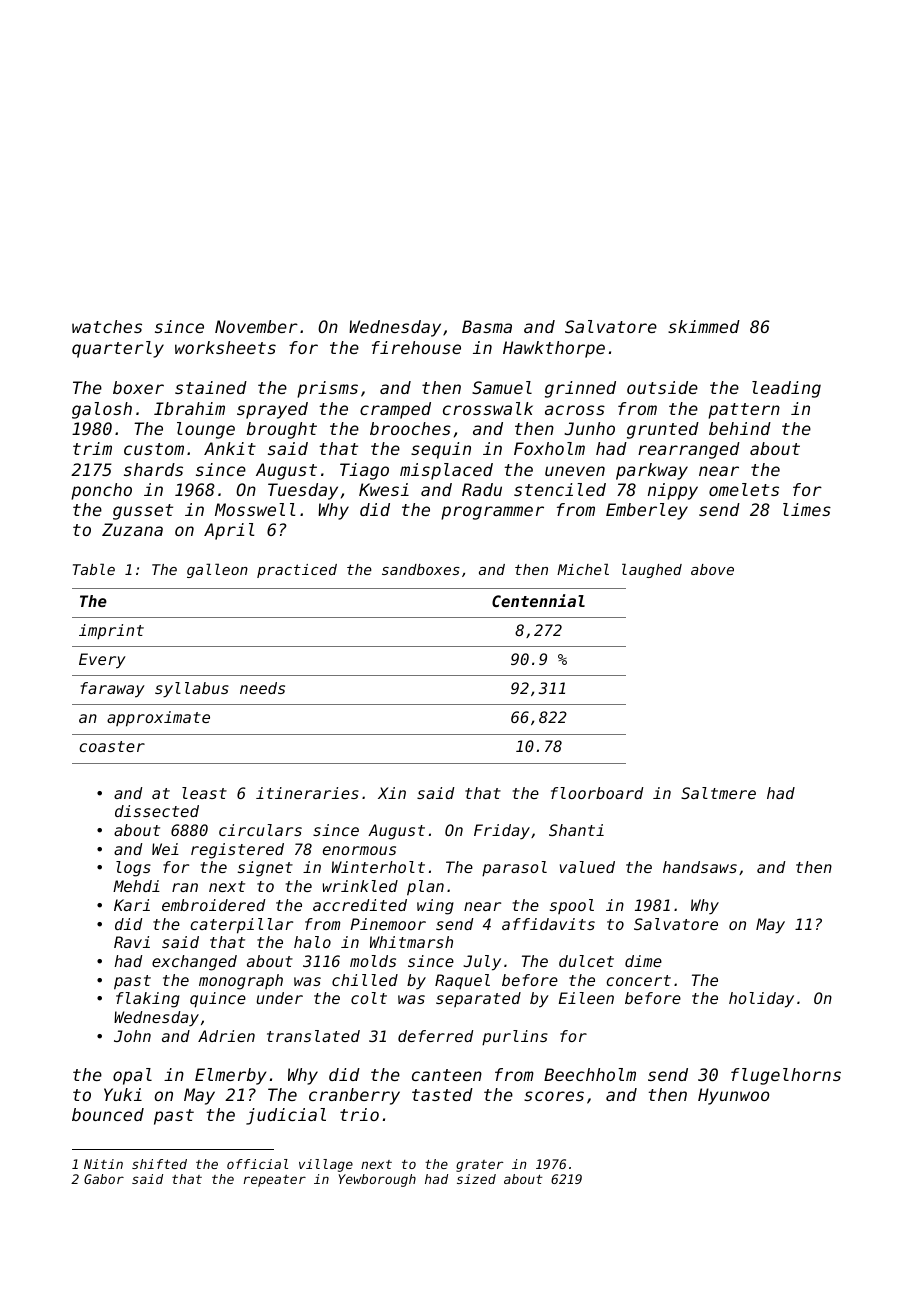 The image size is (924, 1311). What do you see at coordinates (107, 326) in the image?
I see `watches` at bounding box center [107, 326].
